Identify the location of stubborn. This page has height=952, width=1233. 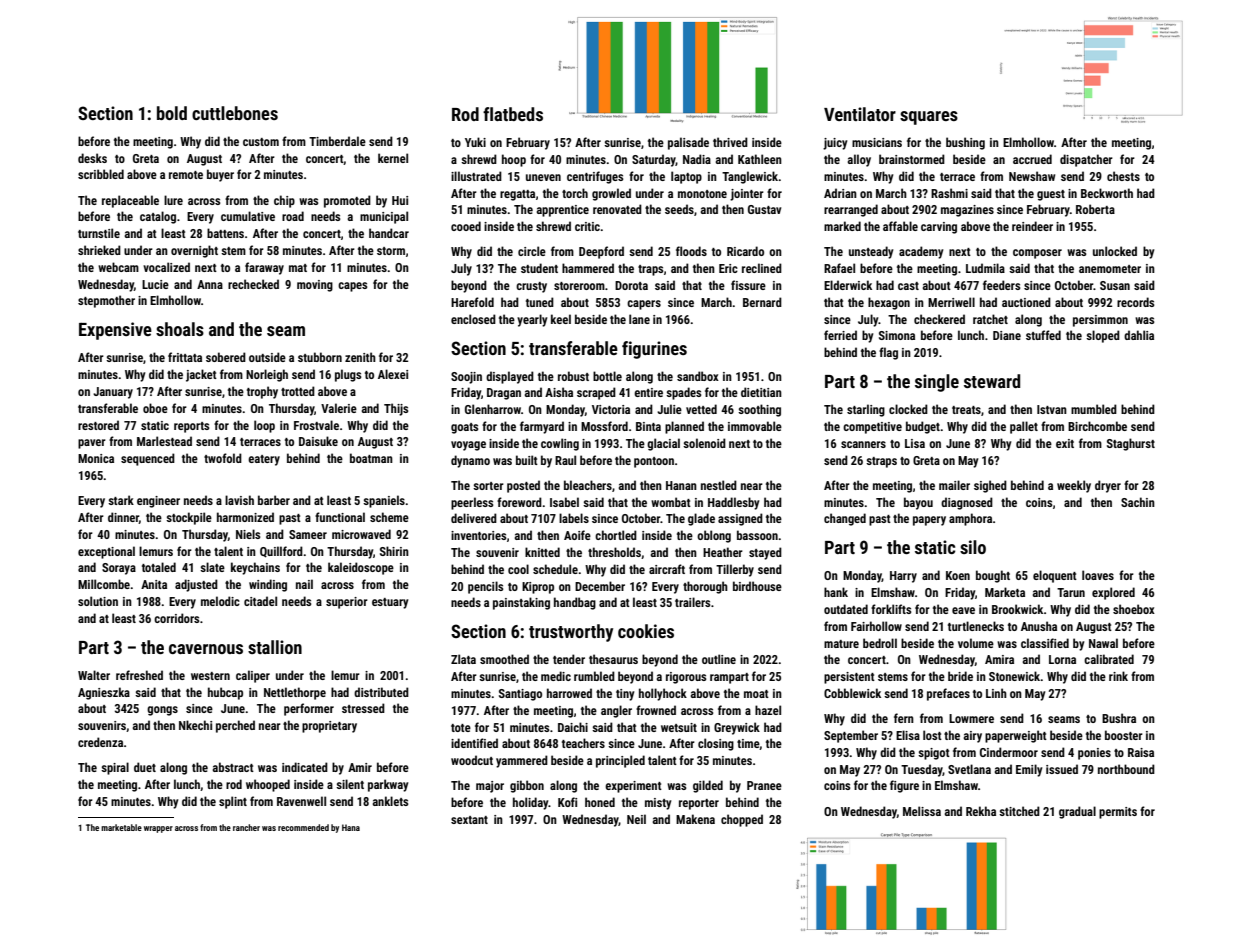
(320, 357).
